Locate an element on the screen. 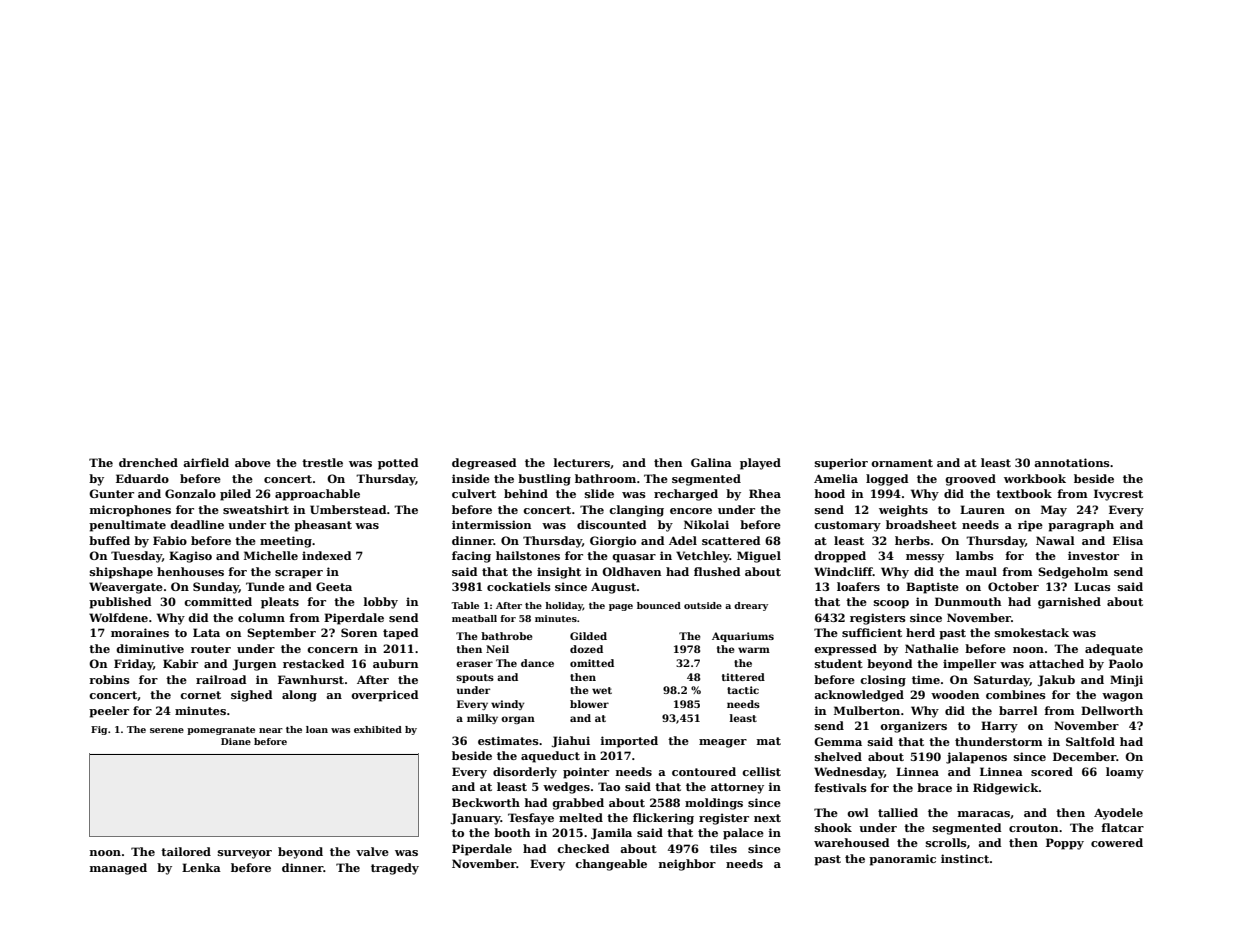  tittered is located at coordinates (743, 677).
